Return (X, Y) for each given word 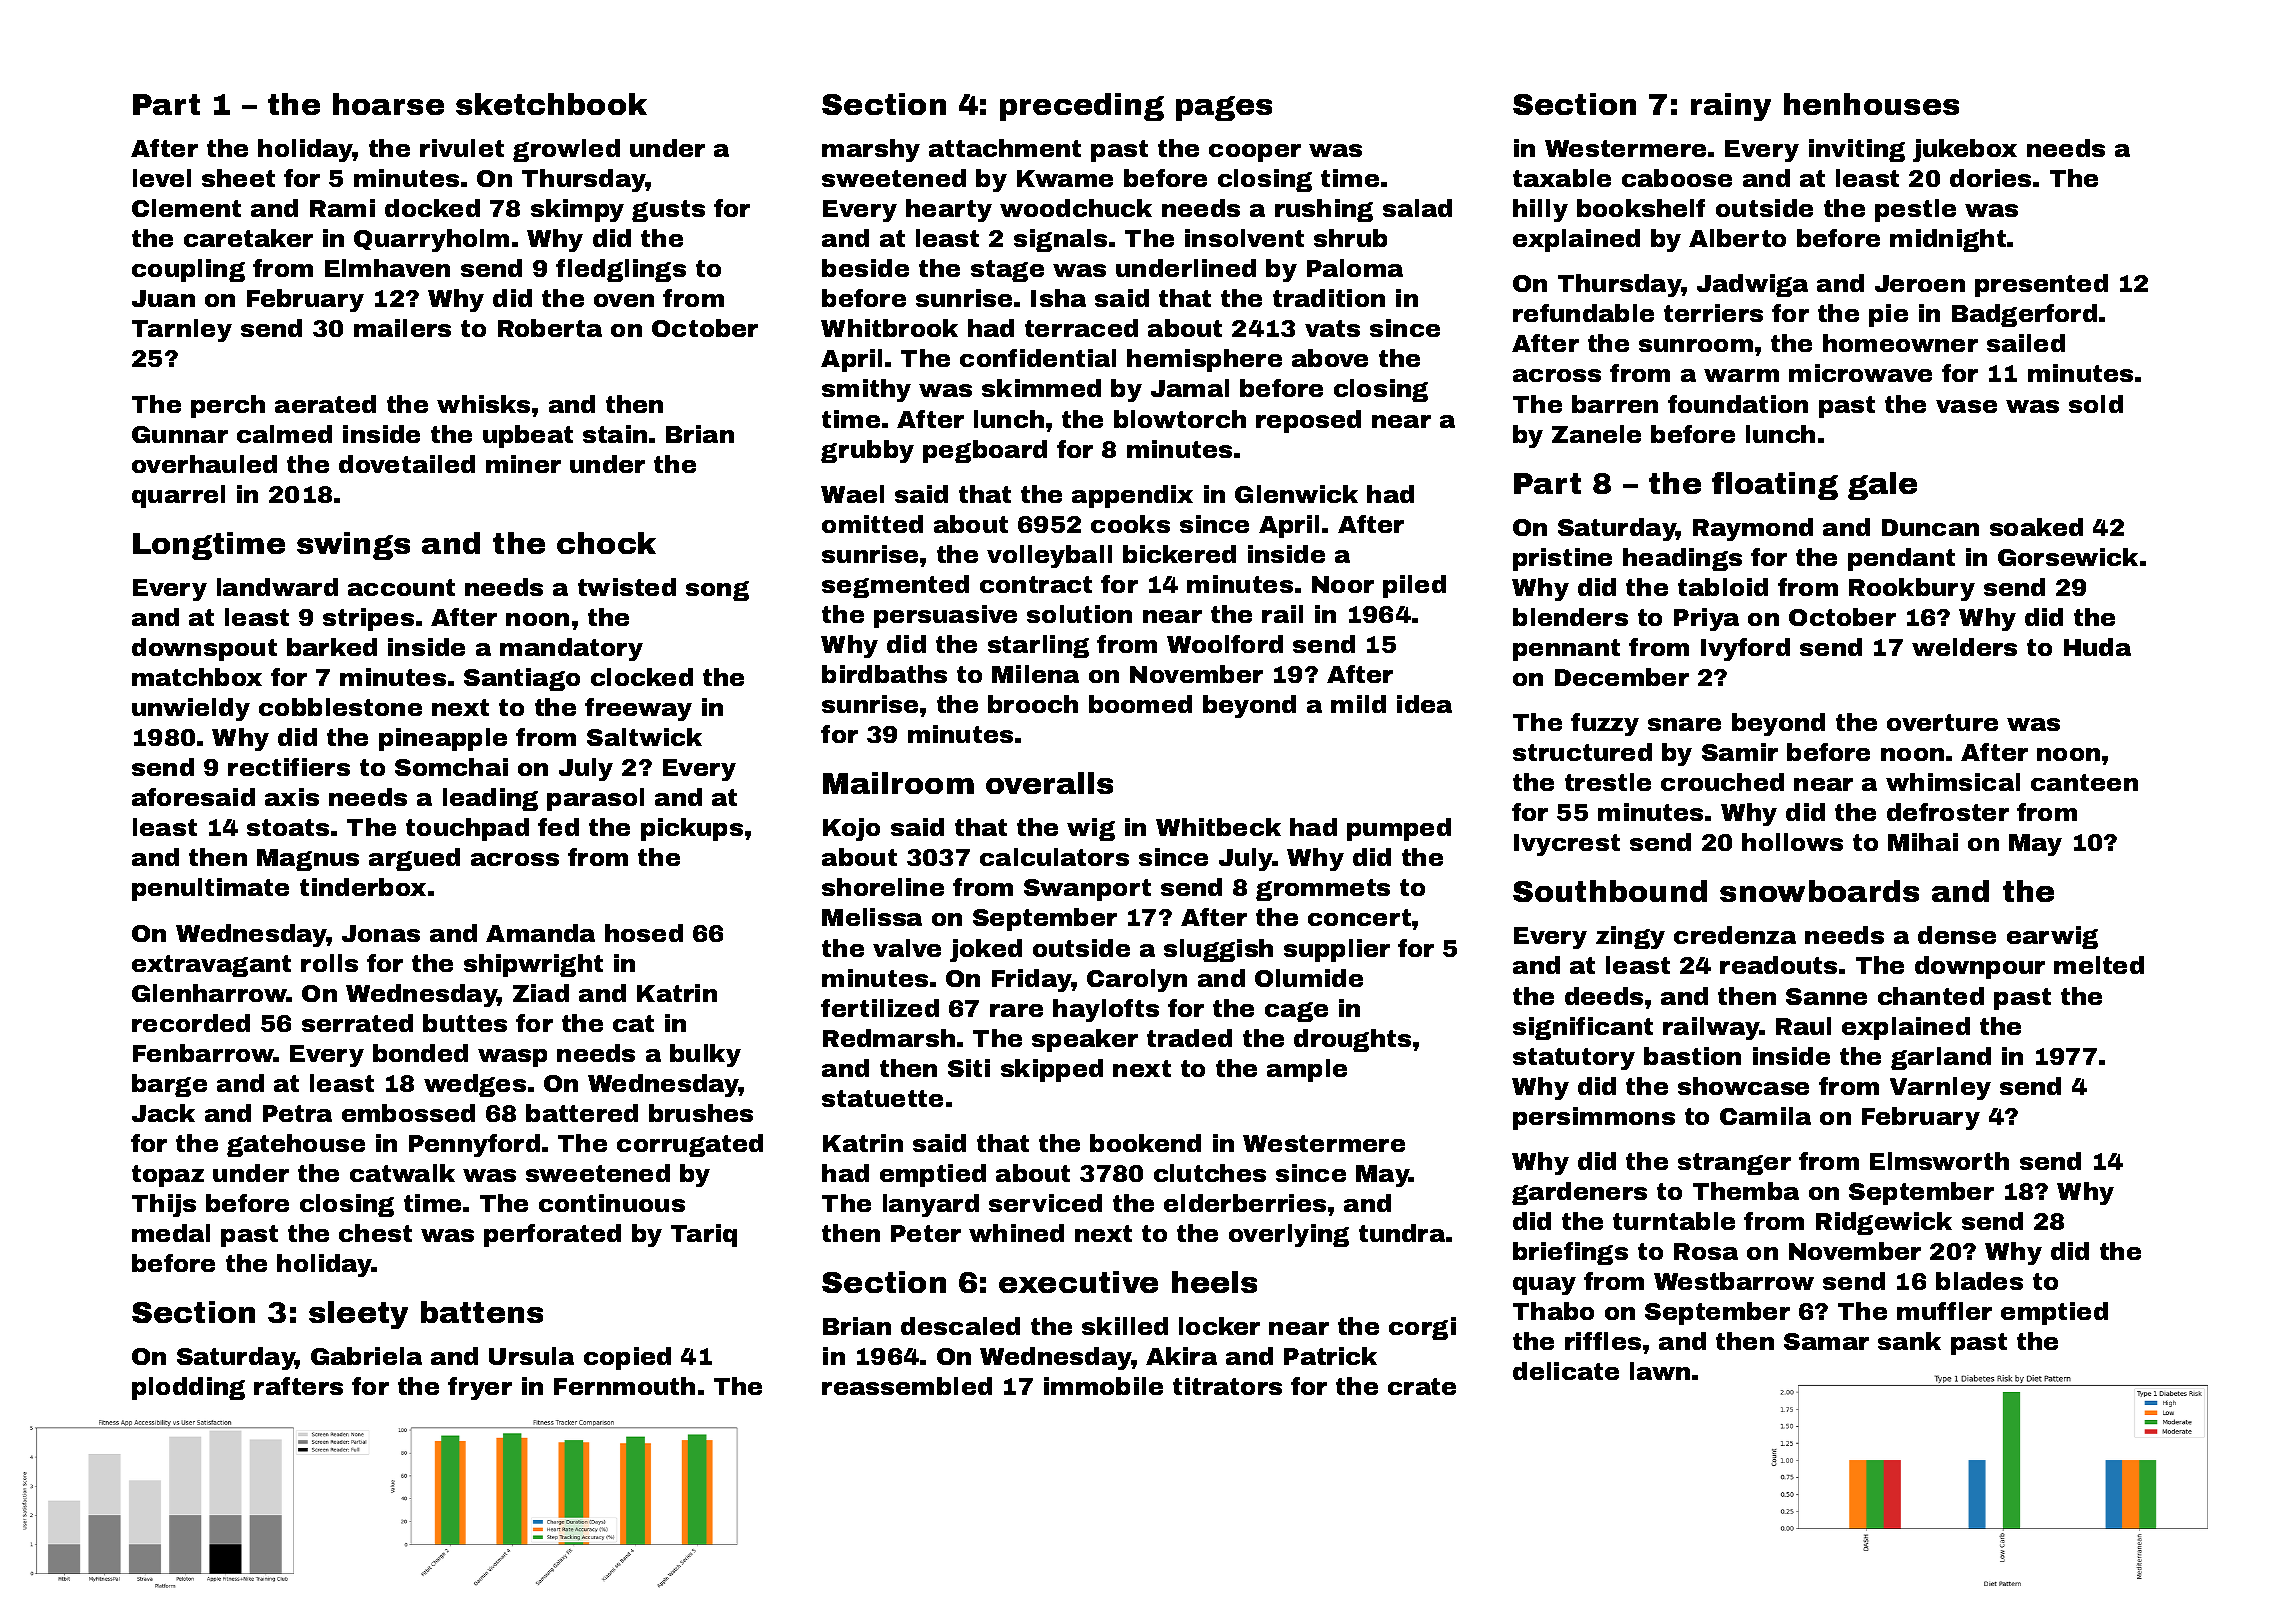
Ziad (541, 993)
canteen (2084, 782)
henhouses (1871, 104)
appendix (1132, 496)
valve (907, 948)
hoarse (388, 104)
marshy (871, 150)
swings (353, 546)
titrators (1227, 1386)
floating (1775, 486)
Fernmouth (624, 1386)
